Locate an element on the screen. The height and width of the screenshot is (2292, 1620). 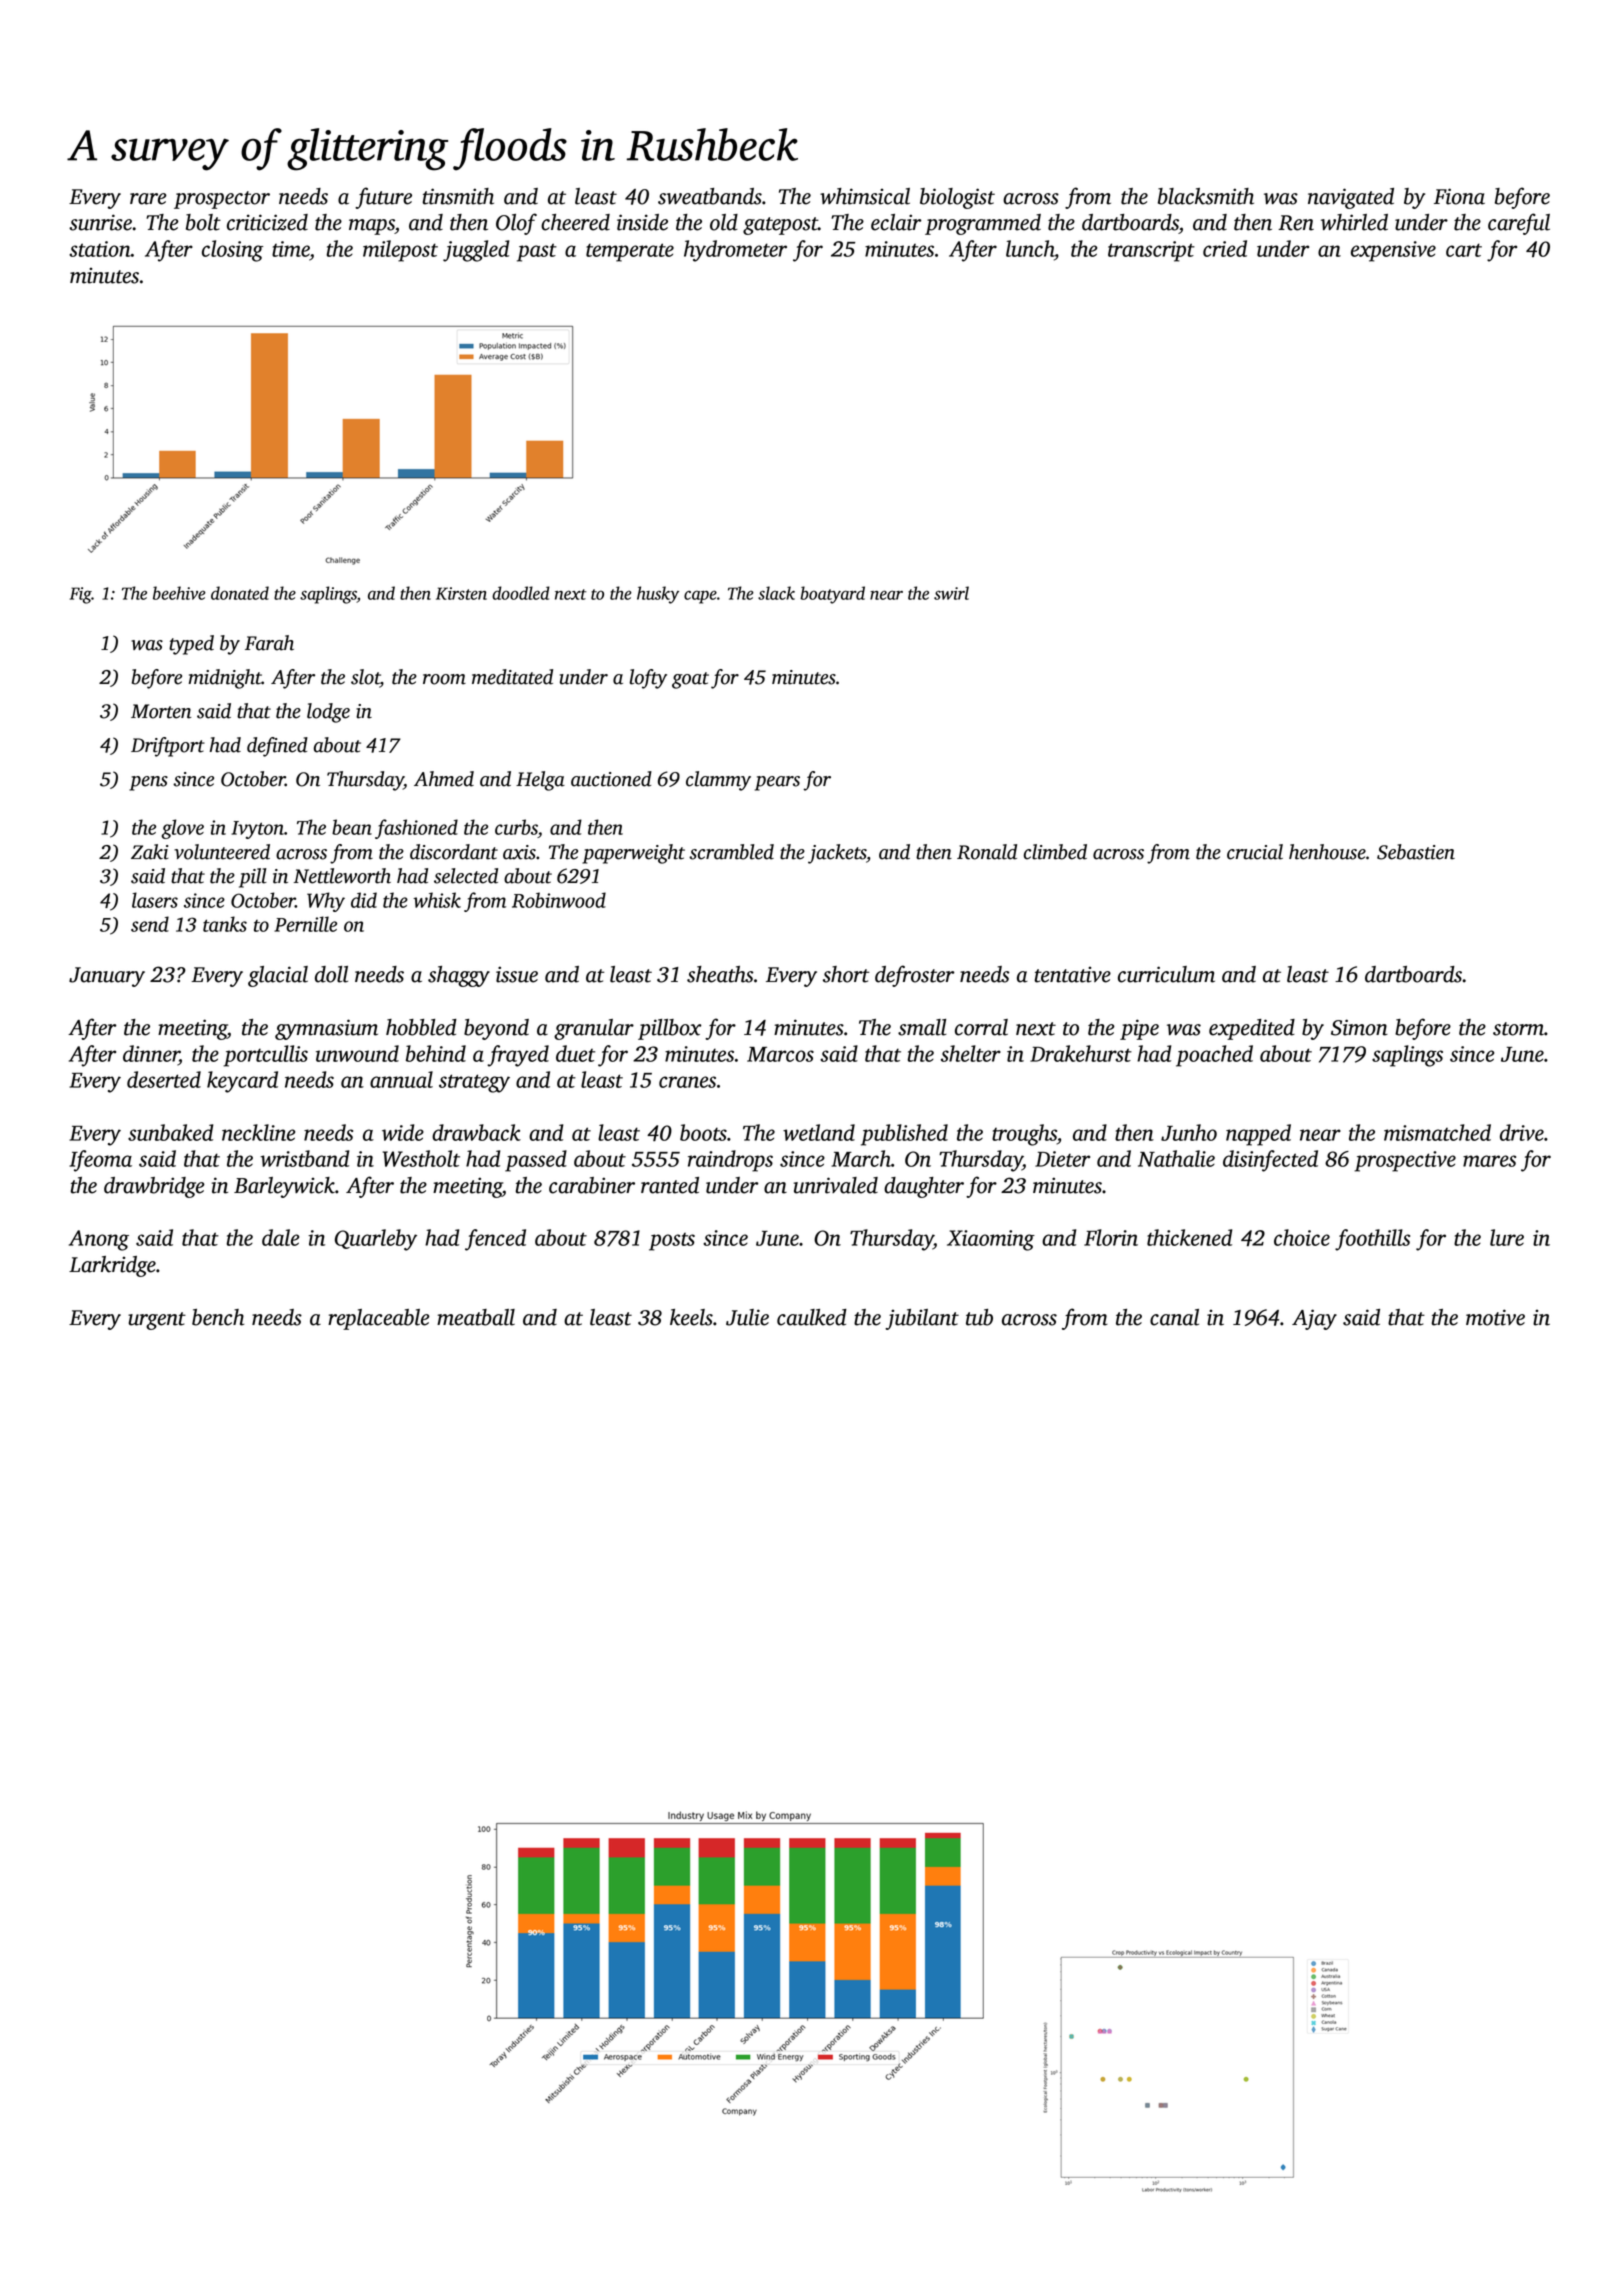
inside is located at coordinates (642, 222).
